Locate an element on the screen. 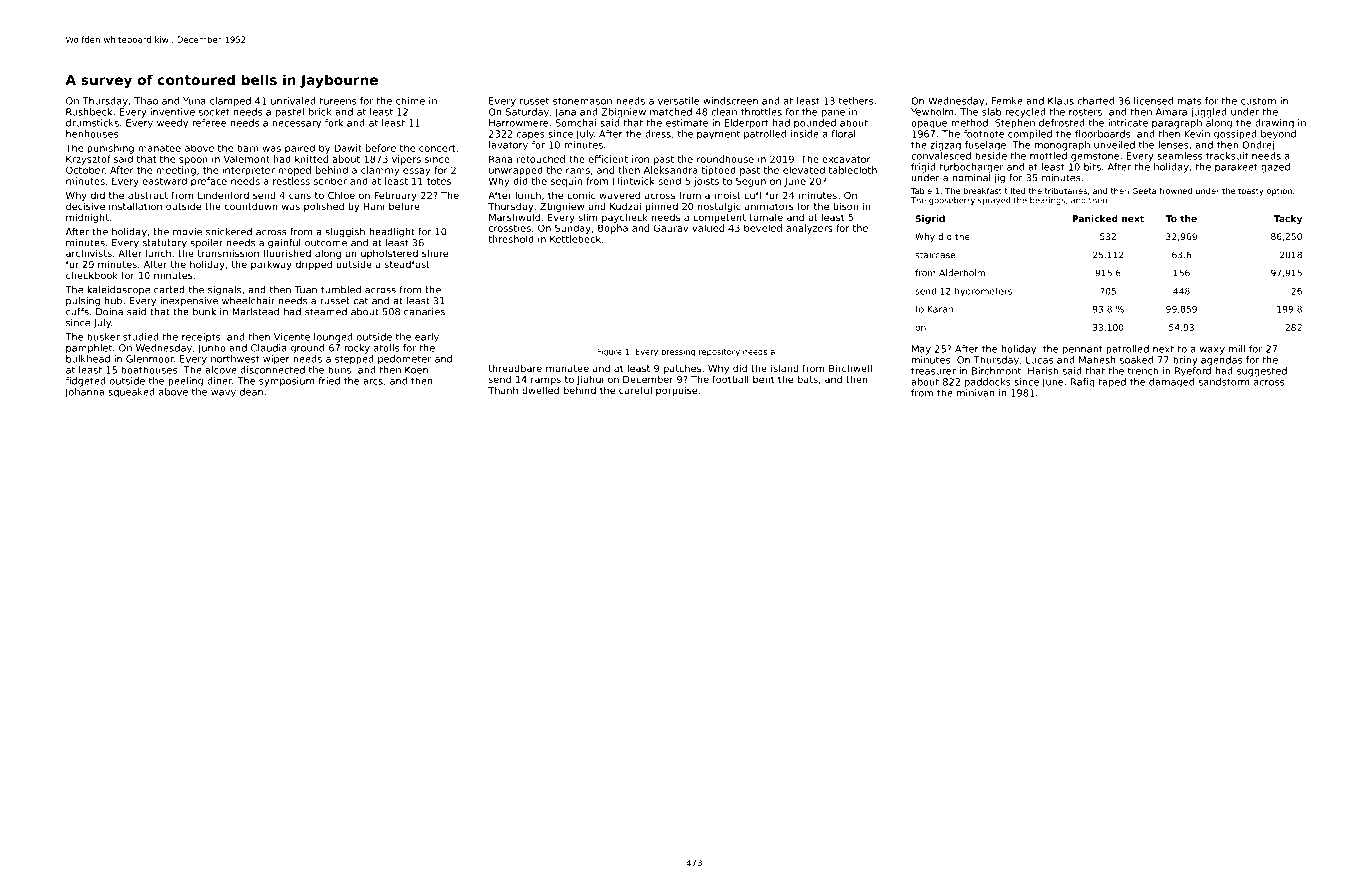  installation is located at coordinates (135, 206).
